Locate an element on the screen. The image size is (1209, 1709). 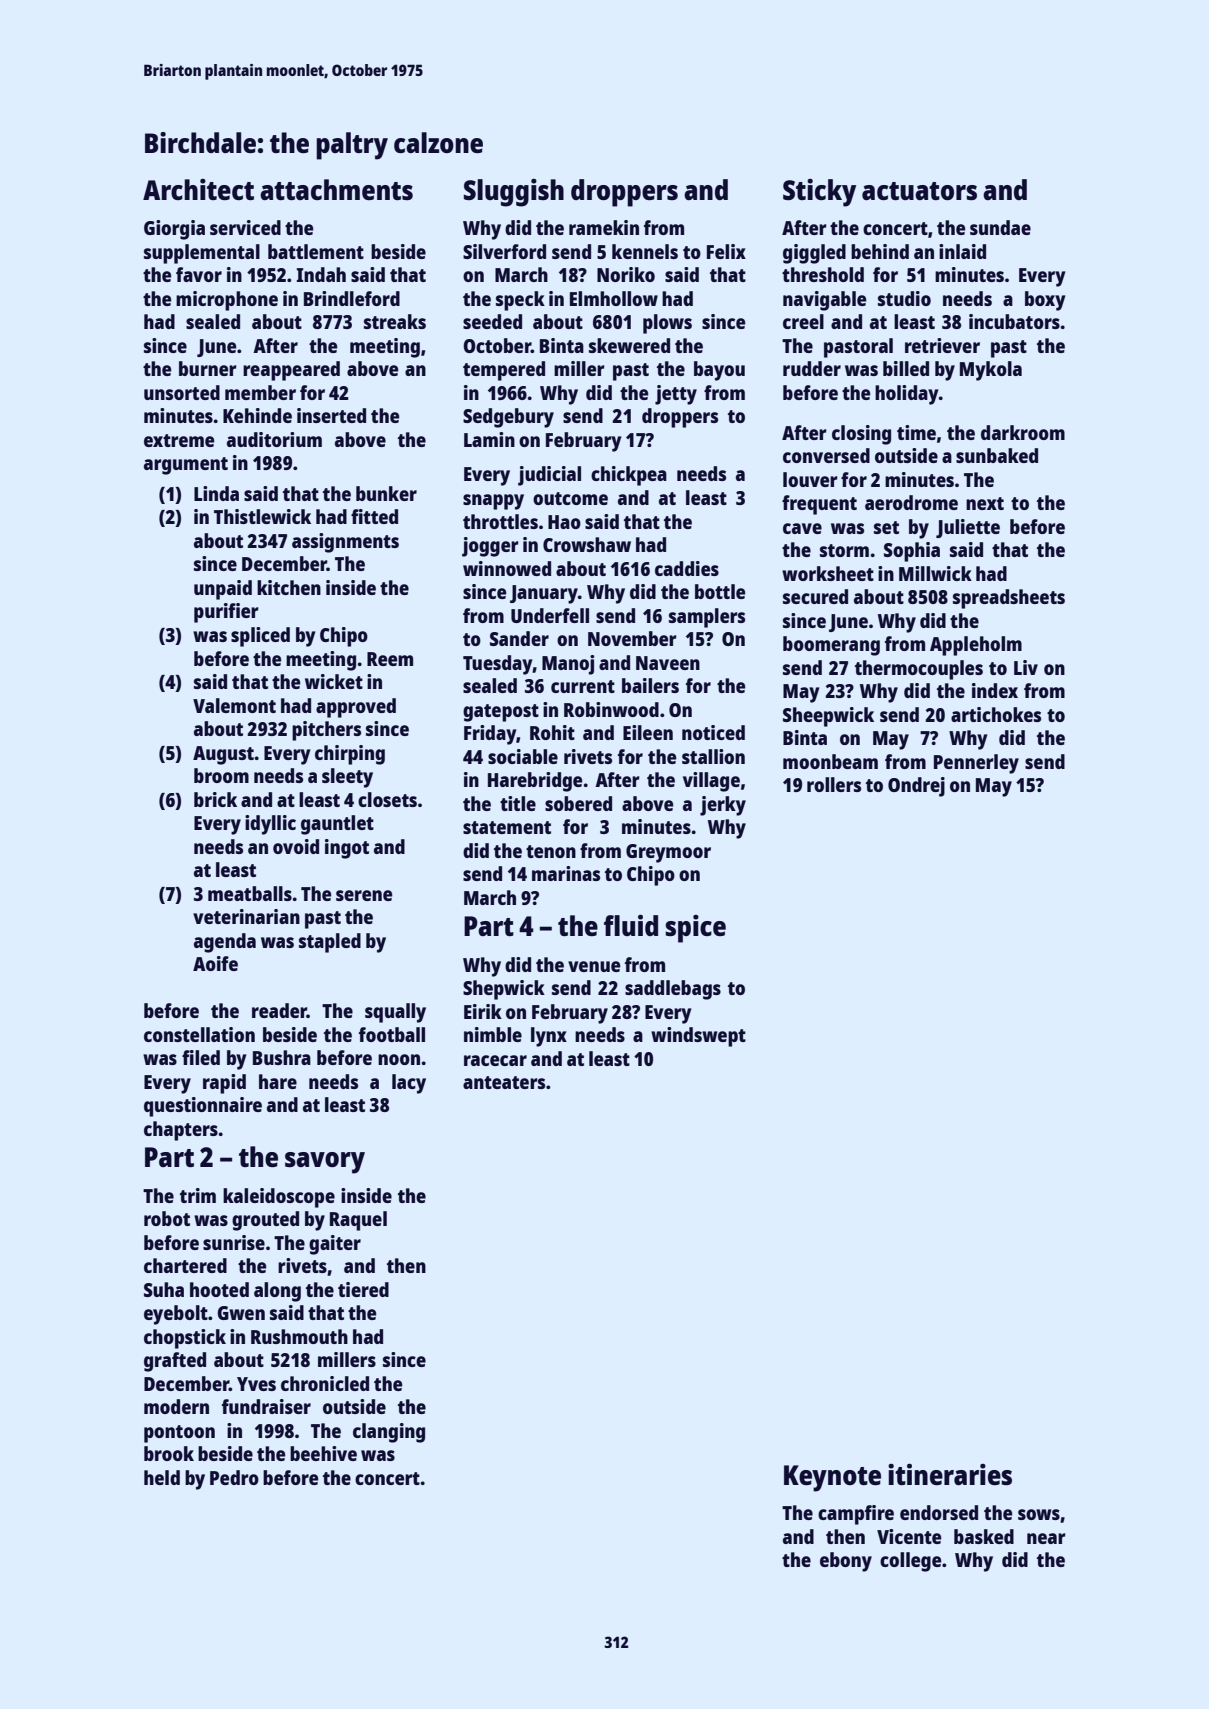
pitchers is located at coordinates (326, 731).
